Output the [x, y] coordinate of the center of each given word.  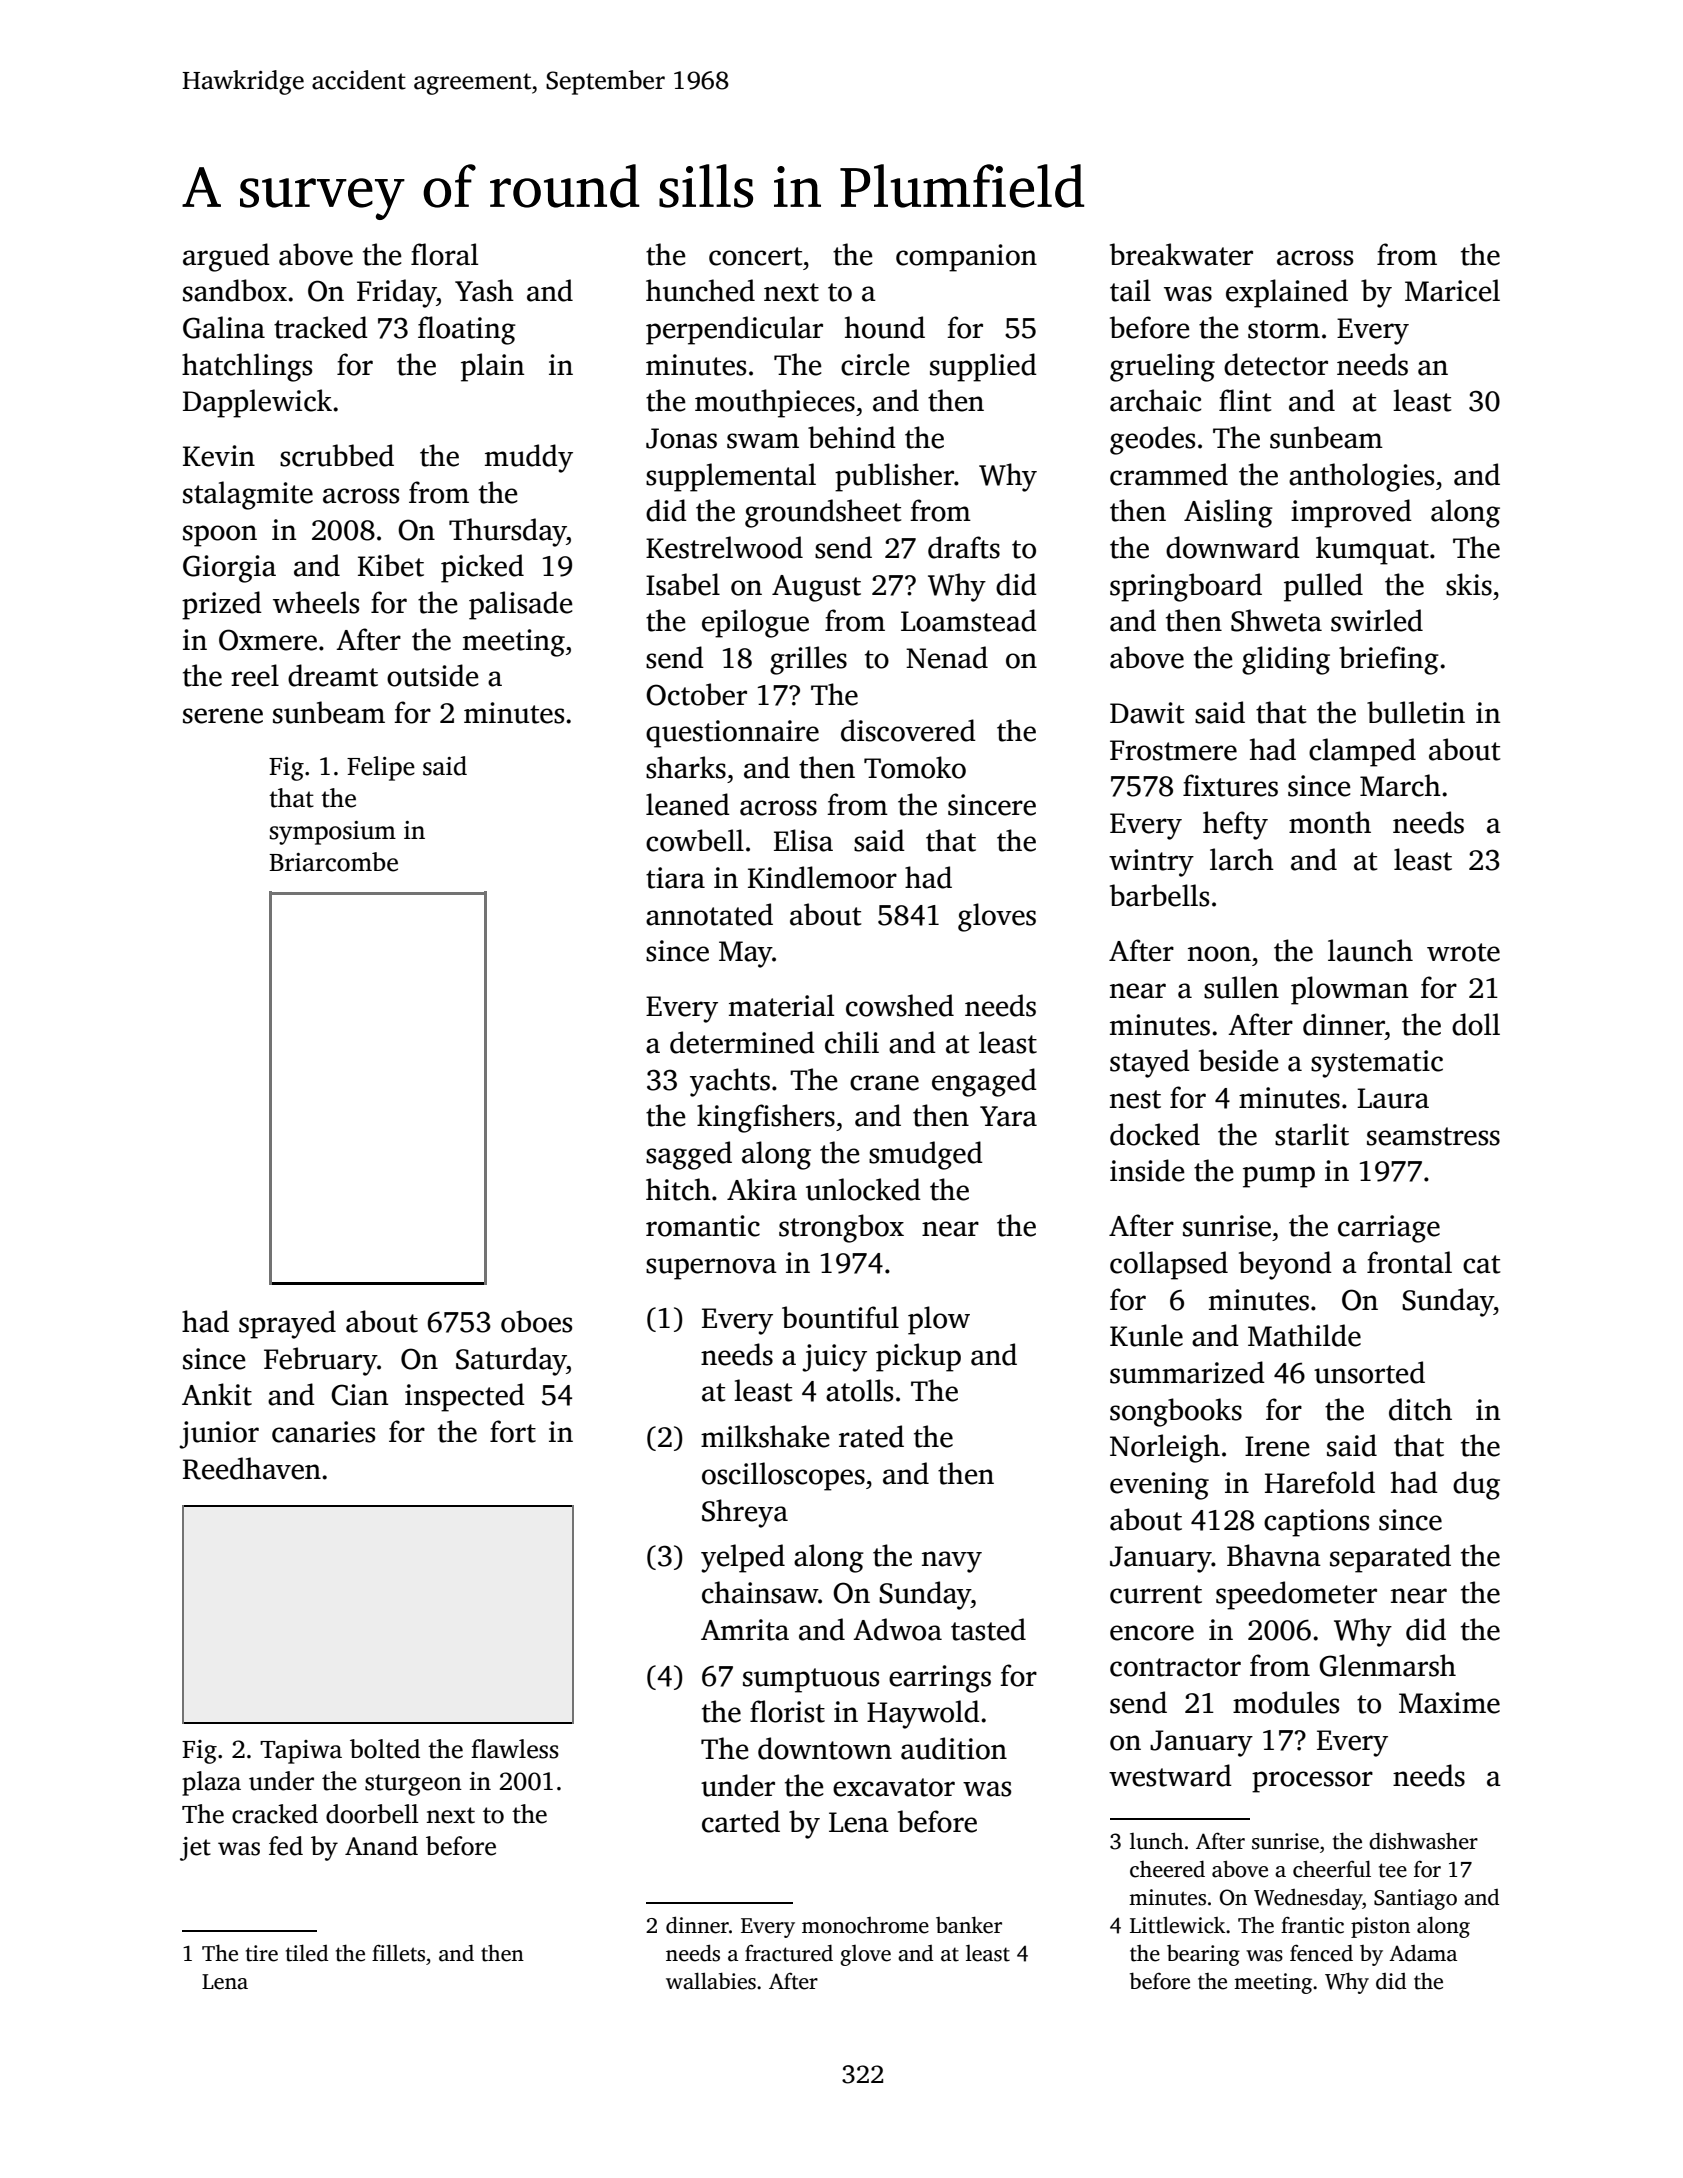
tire [262, 1953]
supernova [711, 1269]
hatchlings [247, 367]
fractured [789, 1953]
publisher [894, 477]
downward [1233, 547]
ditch [1420, 1409]
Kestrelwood [724, 547]
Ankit [217, 1394]
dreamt [333, 675]
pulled [1323, 587]
